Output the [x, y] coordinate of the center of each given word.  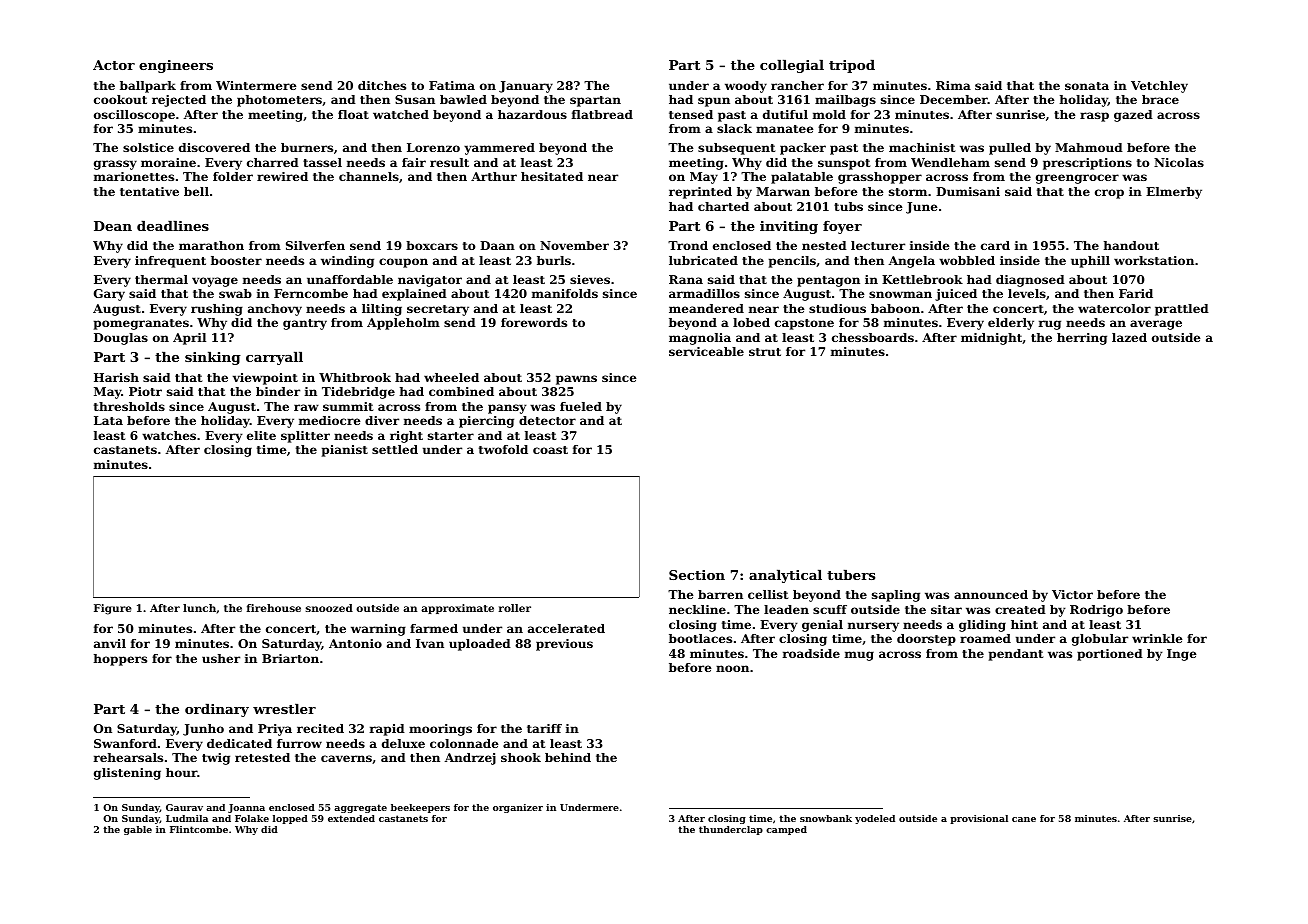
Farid [1136, 293]
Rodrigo [1096, 611]
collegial [792, 66]
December [954, 99]
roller [515, 608]
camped [786, 830]
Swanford [125, 743]
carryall [274, 358]
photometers [279, 101]
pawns [576, 380]
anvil [110, 643]
